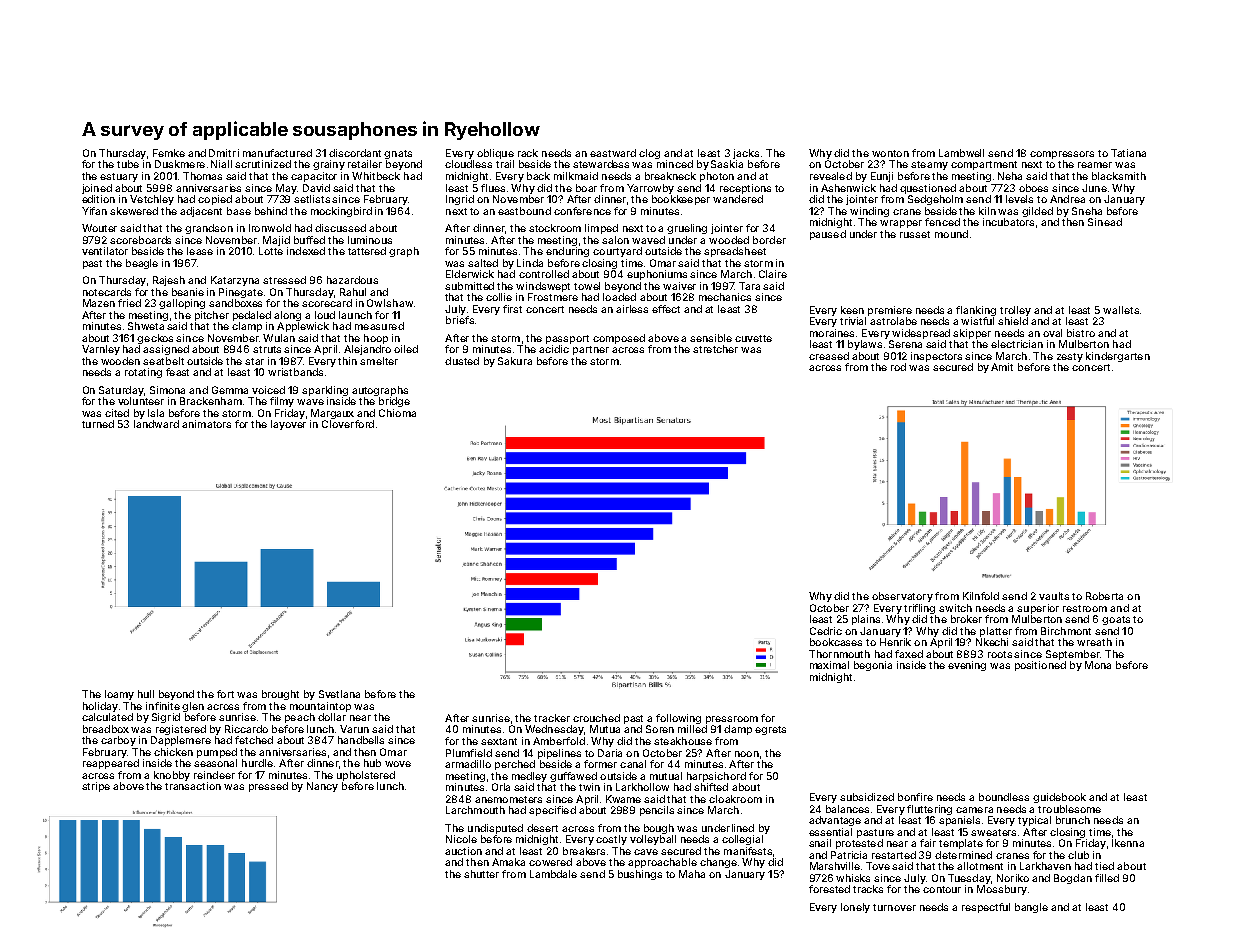 The image size is (1233, 952). I want to click on begonia, so click(873, 666).
